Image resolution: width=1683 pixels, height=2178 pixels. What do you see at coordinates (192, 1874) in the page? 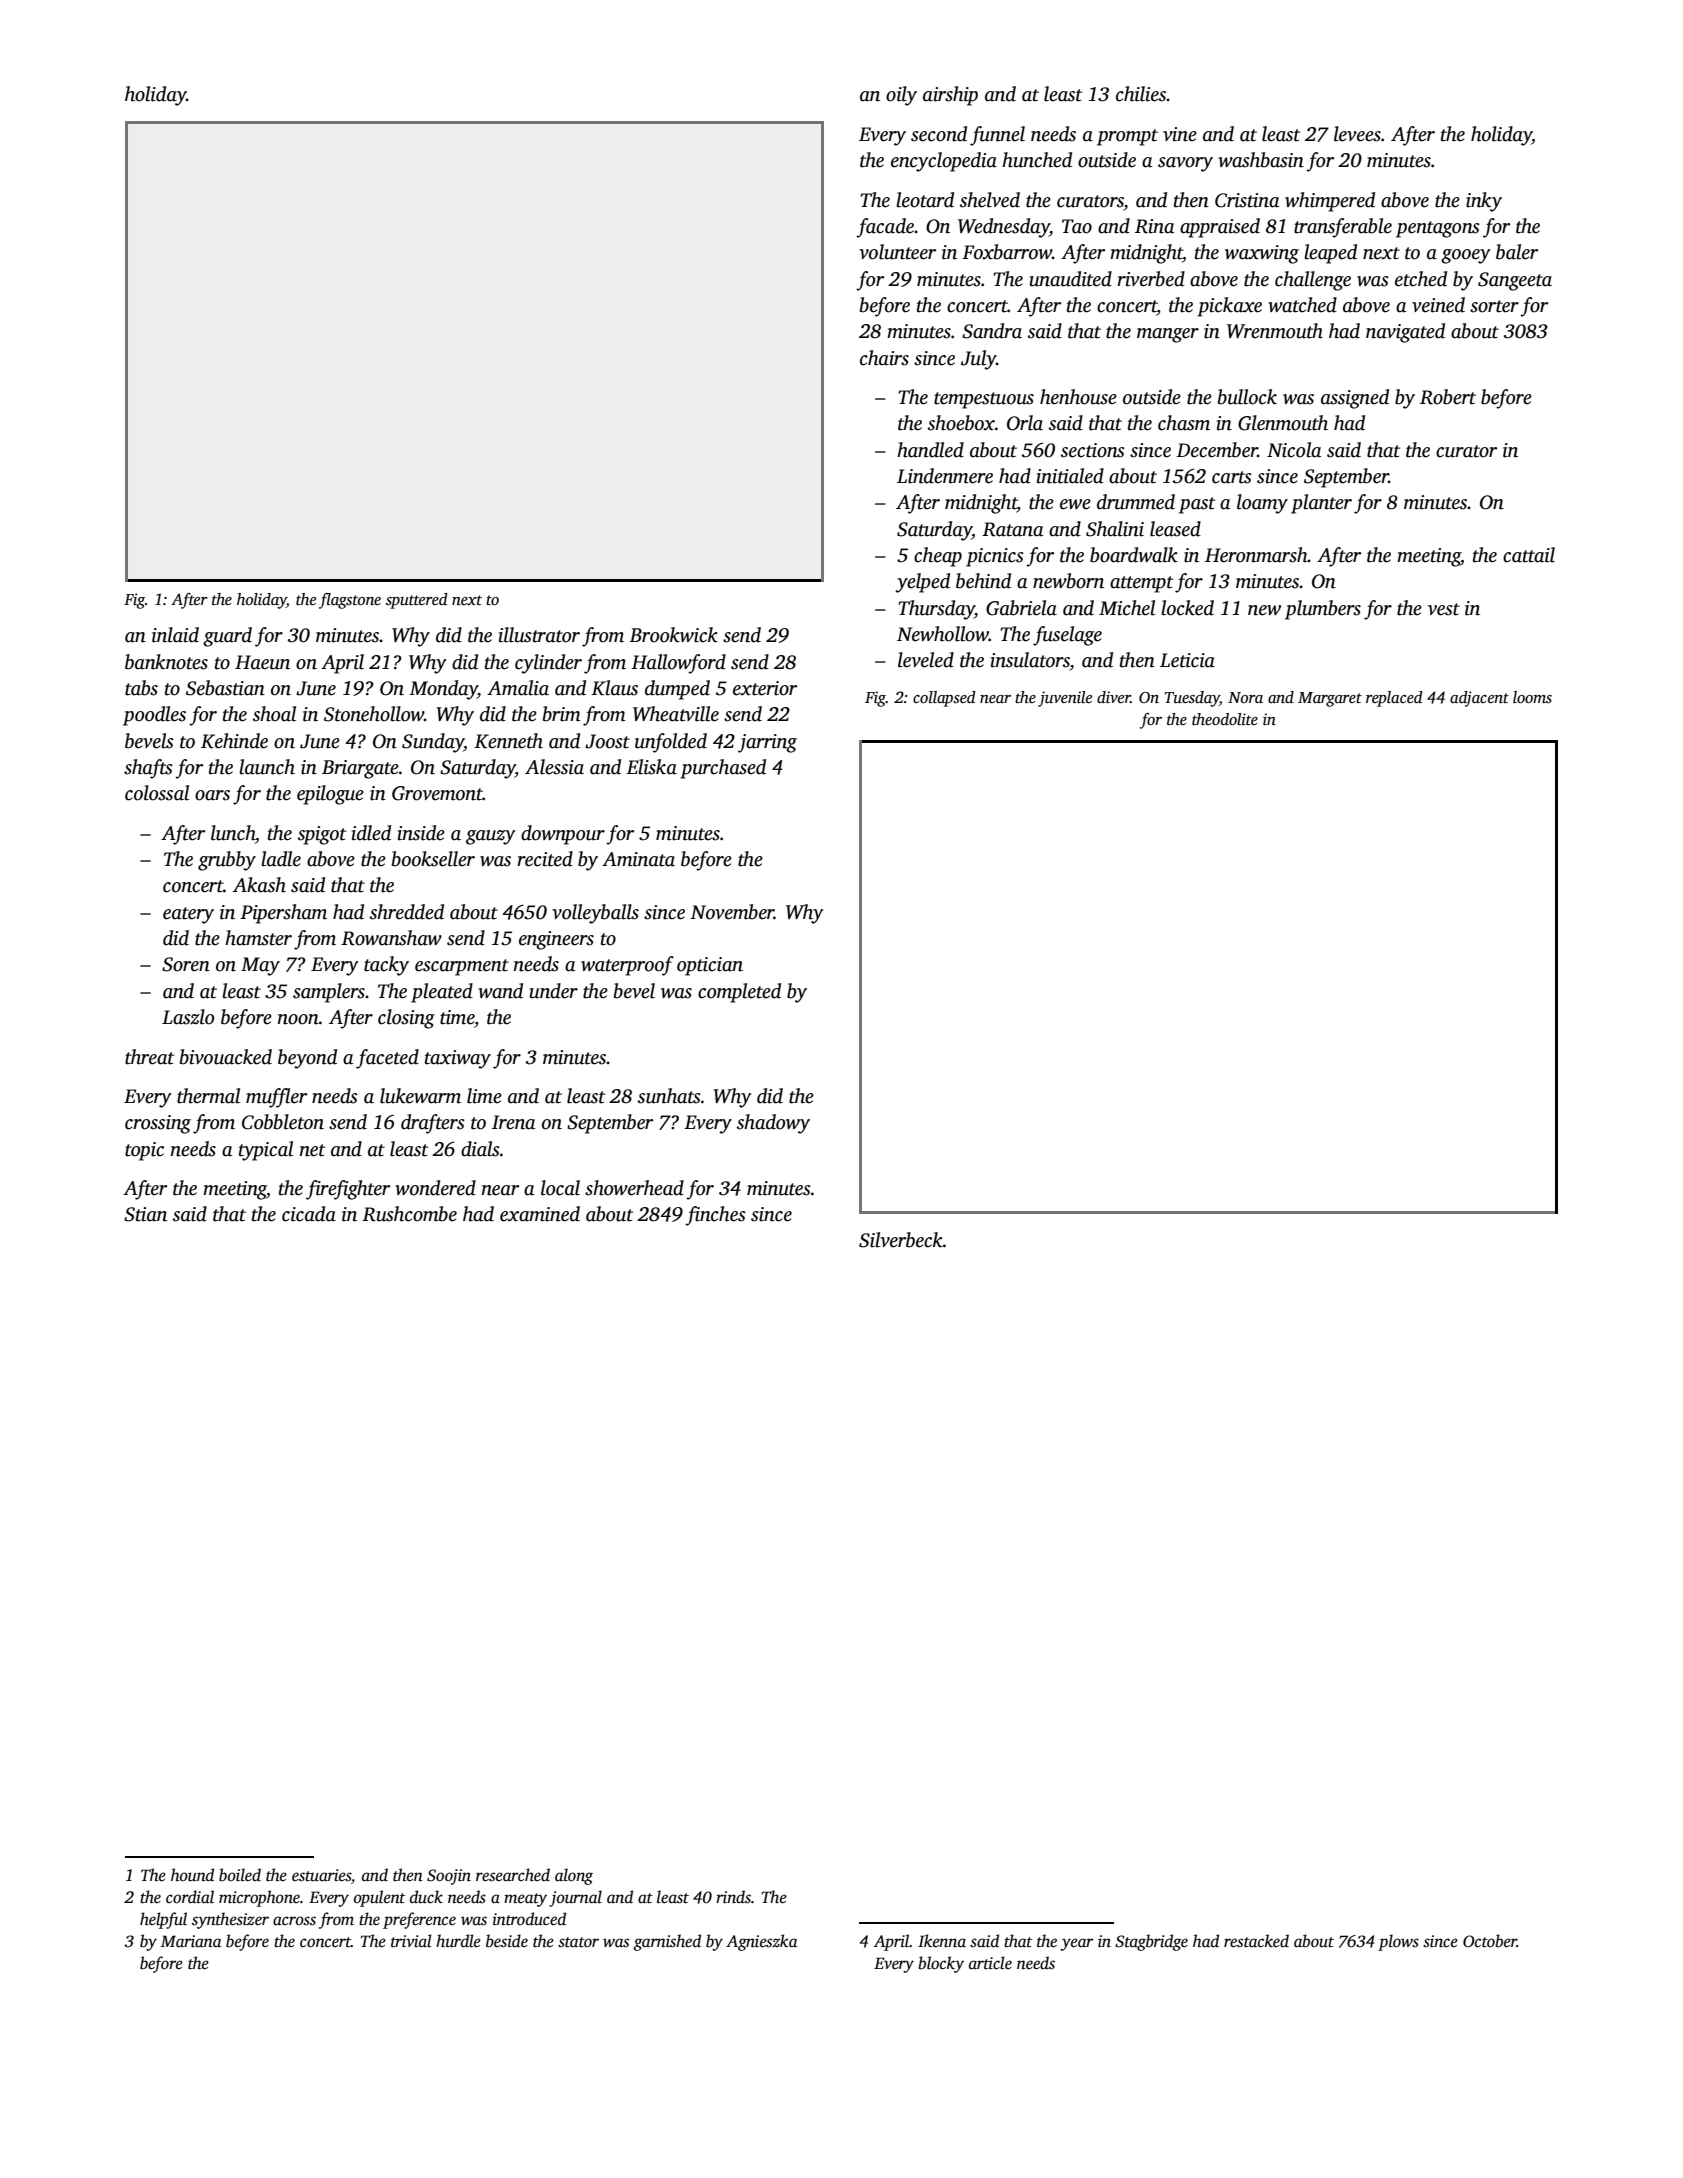
I see `hound` at bounding box center [192, 1874].
